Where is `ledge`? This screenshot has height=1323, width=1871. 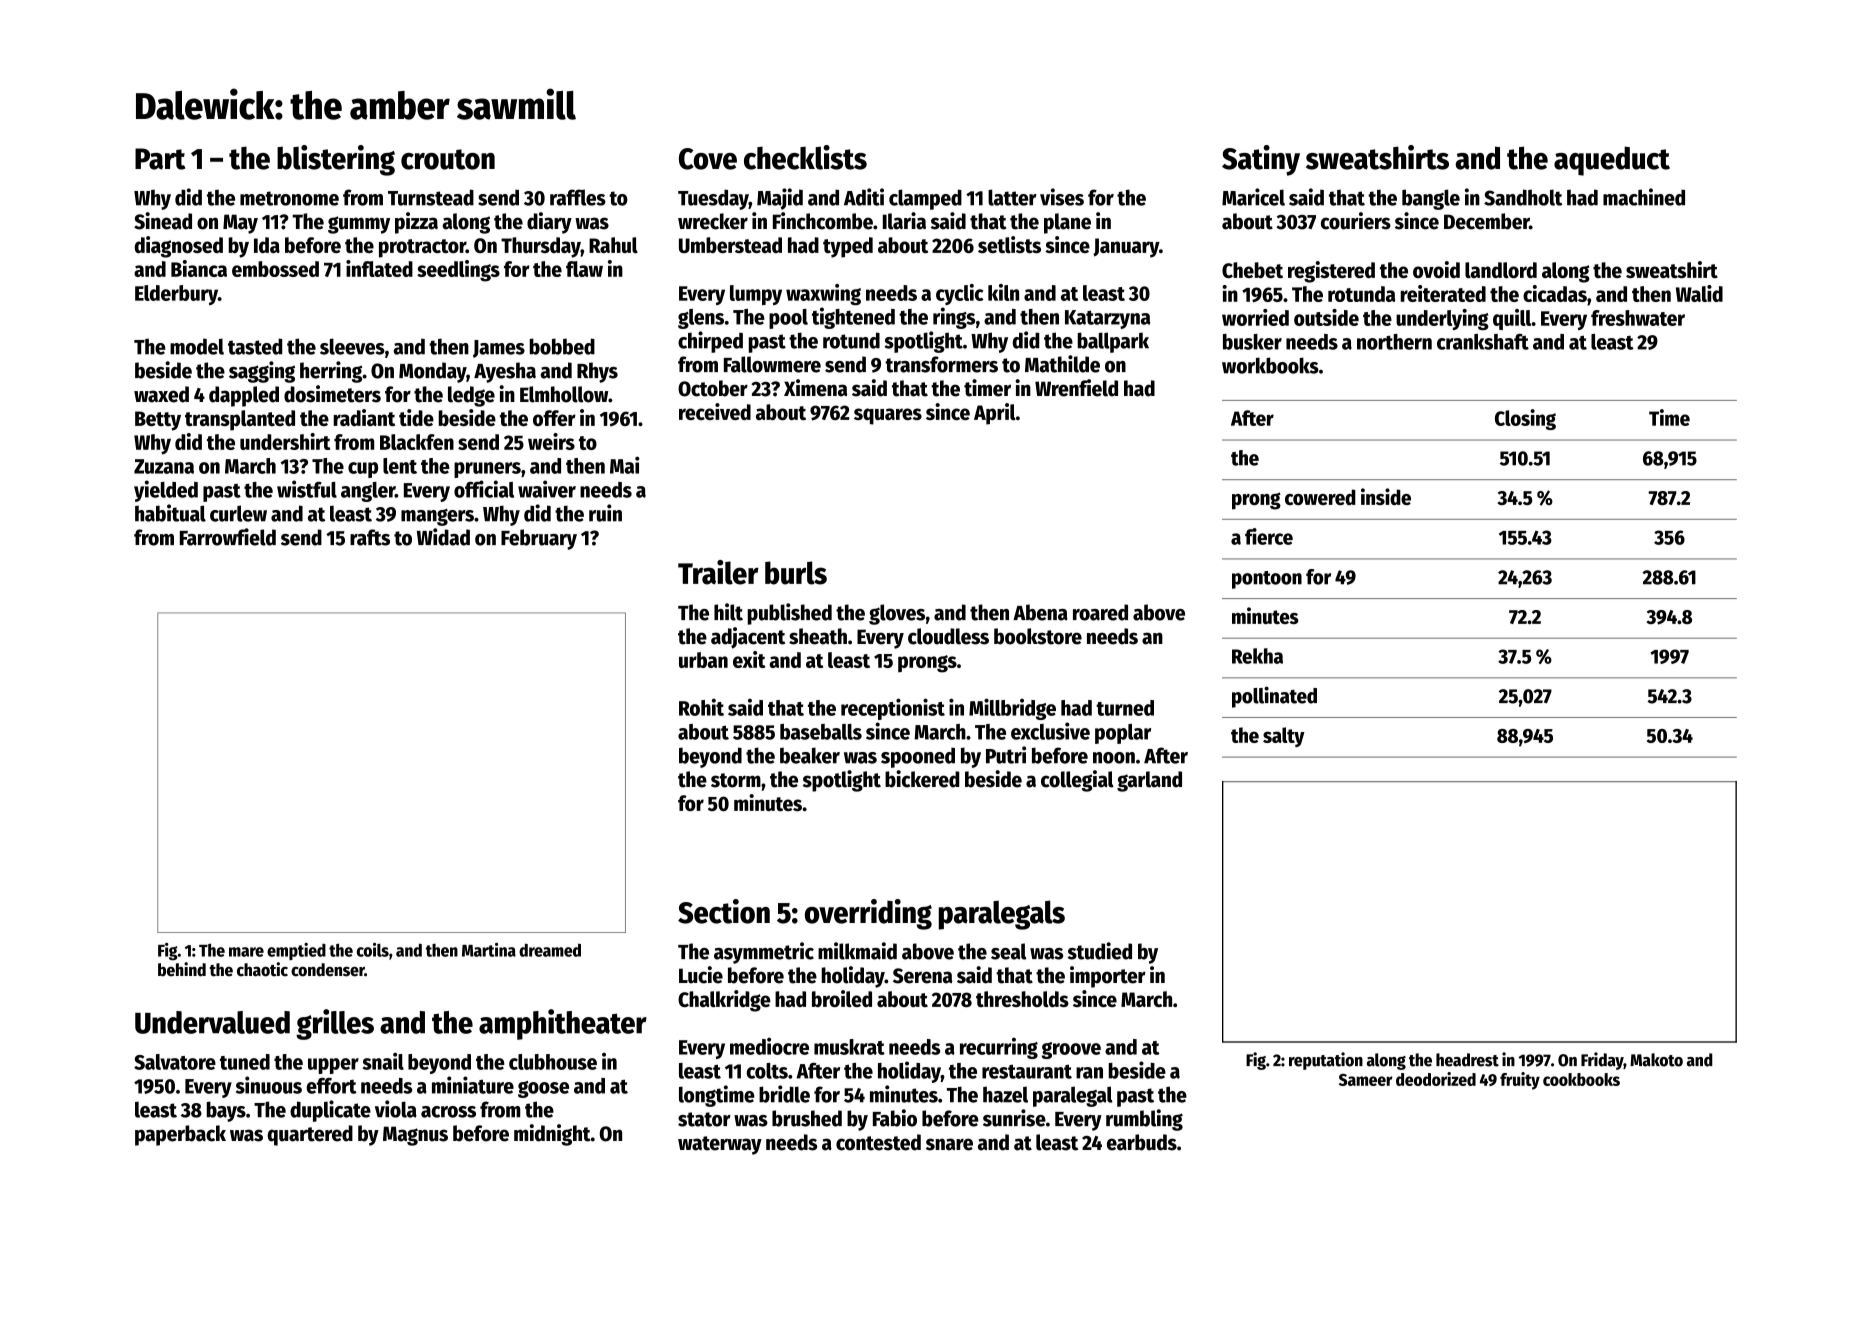
ledge is located at coordinates (471, 396).
